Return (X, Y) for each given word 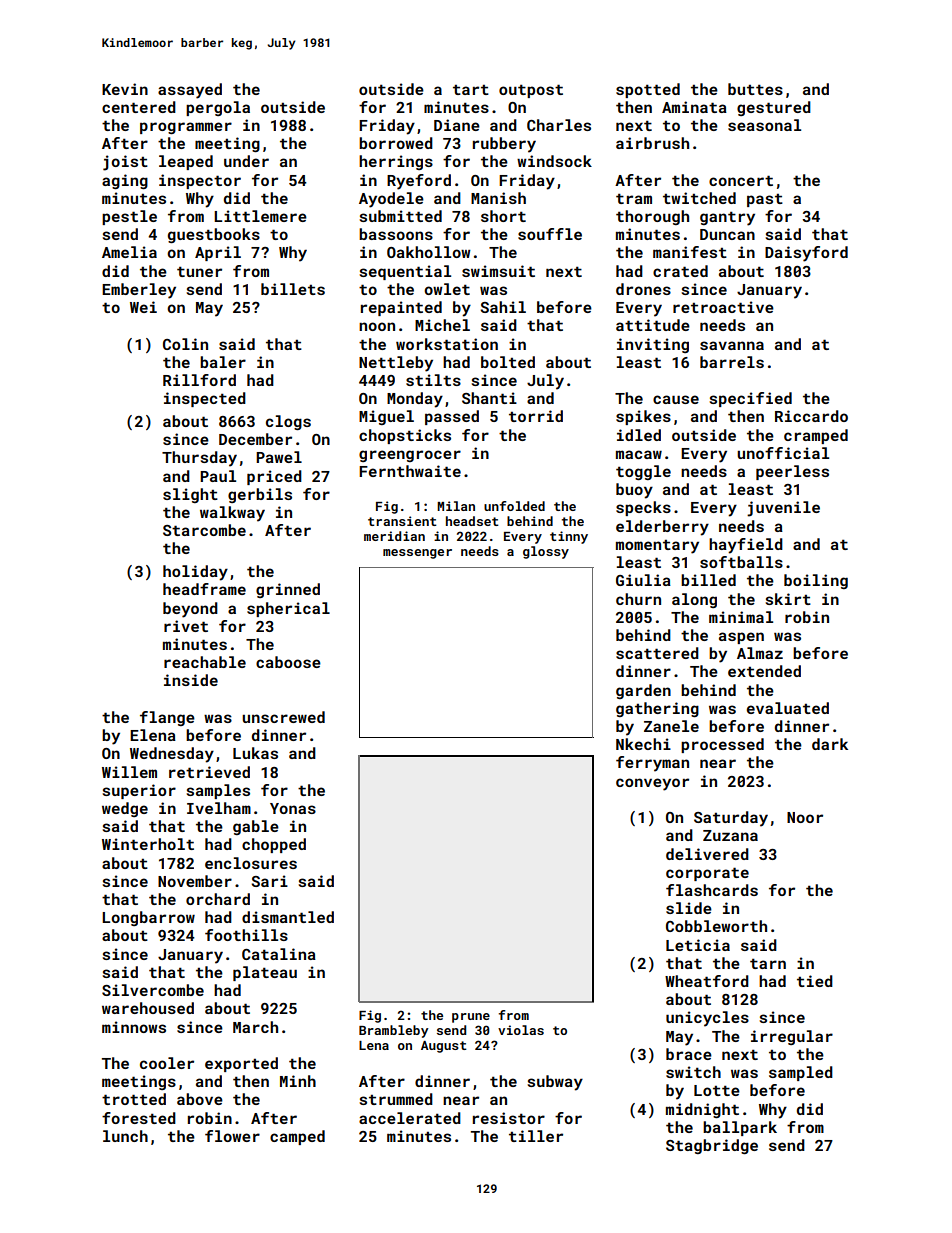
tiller (536, 1136)
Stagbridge (712, 1146)
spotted (648, 90)
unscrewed (283, 717)
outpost (531, 91)
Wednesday (172, 755)
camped (297, 1137)
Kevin (125, 89)
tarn (768, 963)
